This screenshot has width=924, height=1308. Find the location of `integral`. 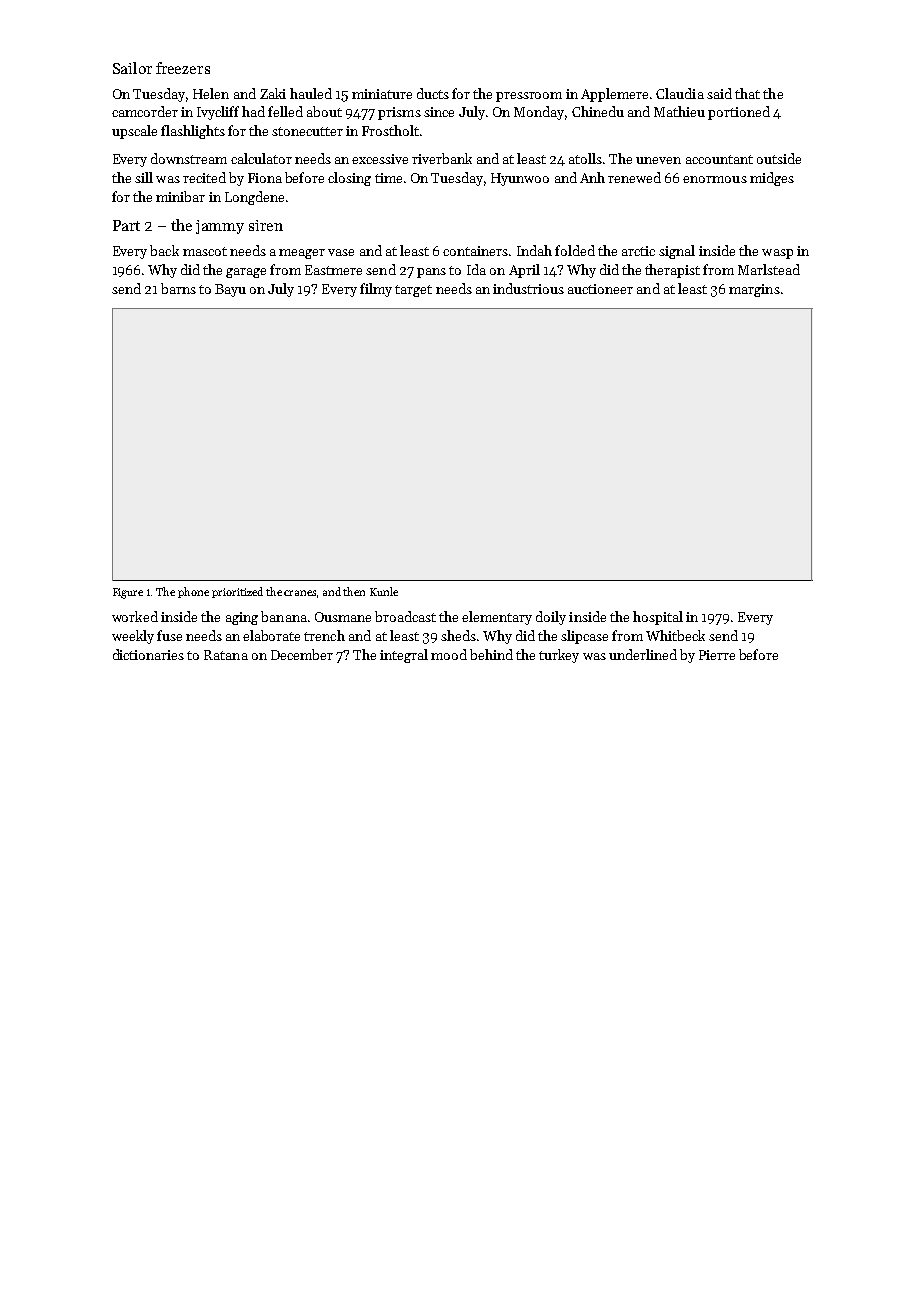

integral is located at coordinates (404, 656).
